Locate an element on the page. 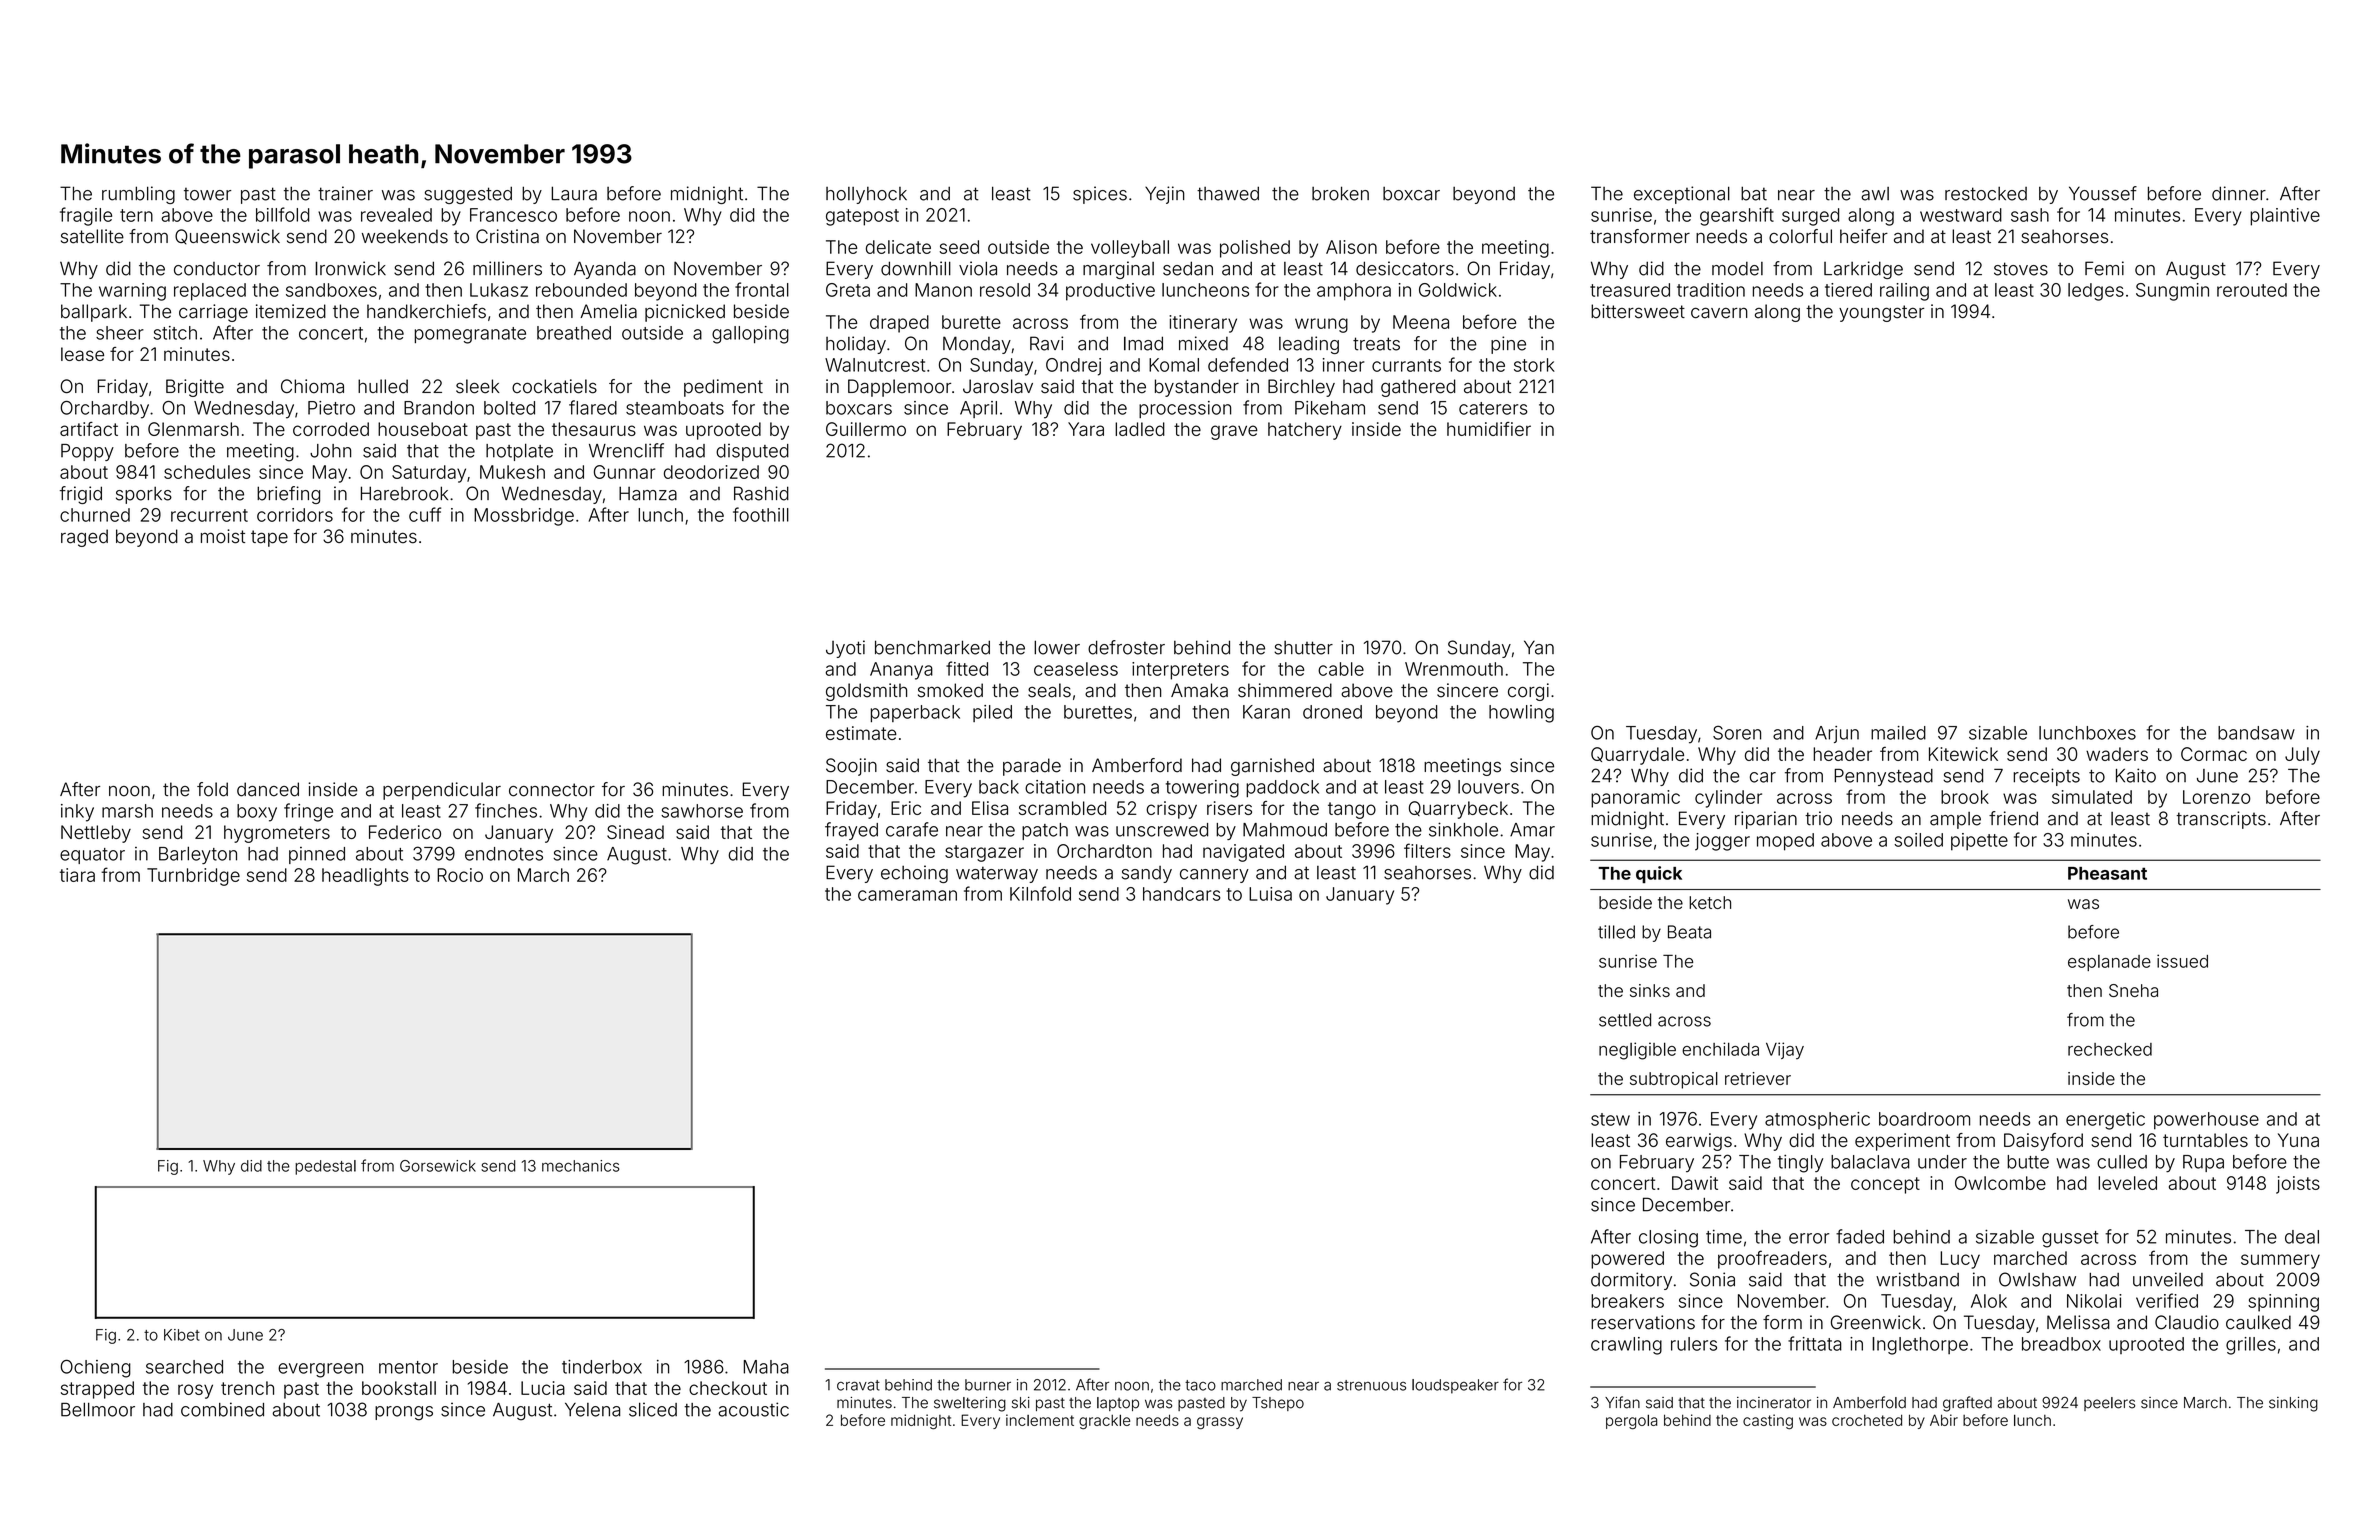 This image has width=2380, height=1540. cameraman is located at coordinates (907, 895).
